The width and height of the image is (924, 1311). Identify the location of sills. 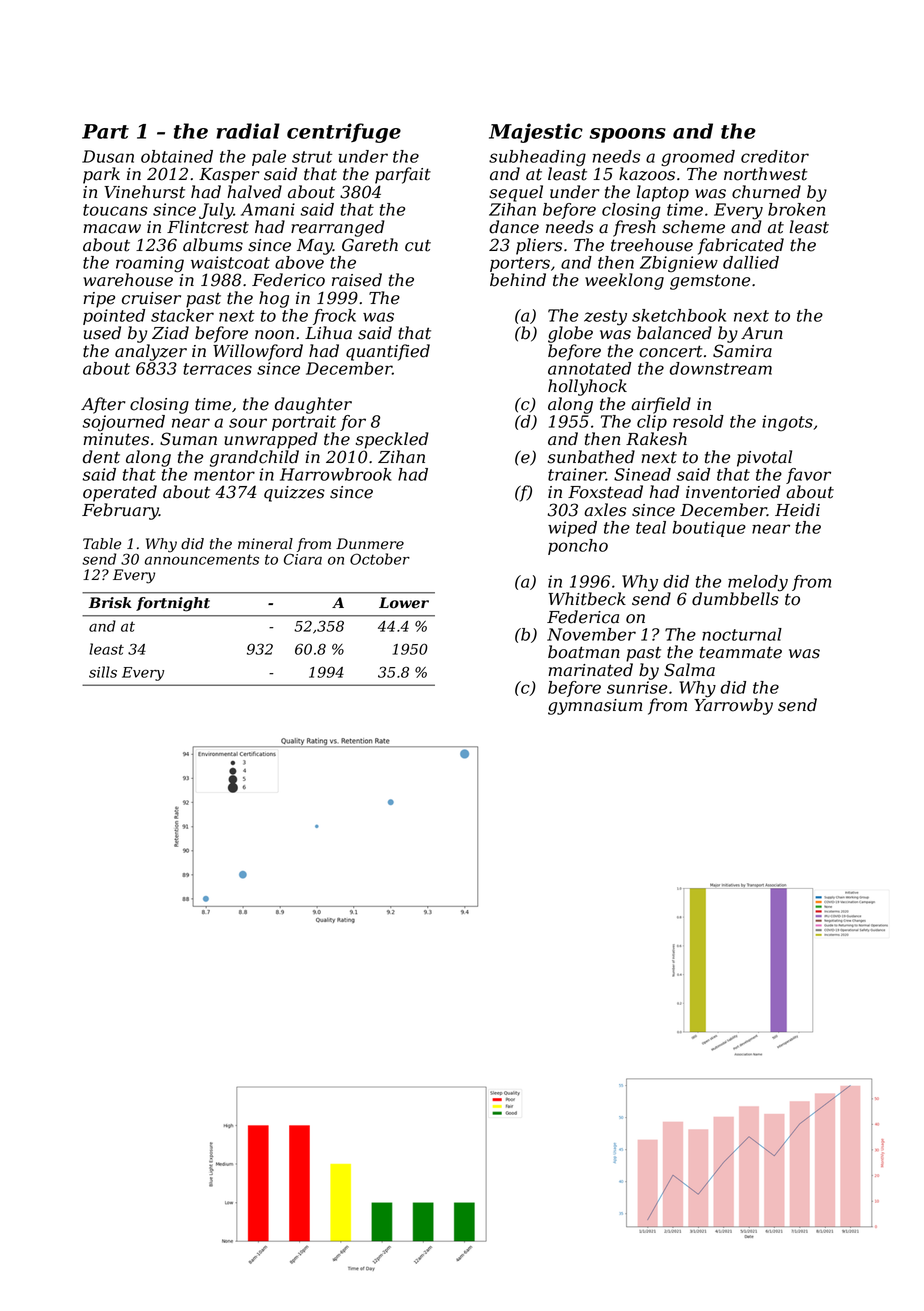
(103, 672).
